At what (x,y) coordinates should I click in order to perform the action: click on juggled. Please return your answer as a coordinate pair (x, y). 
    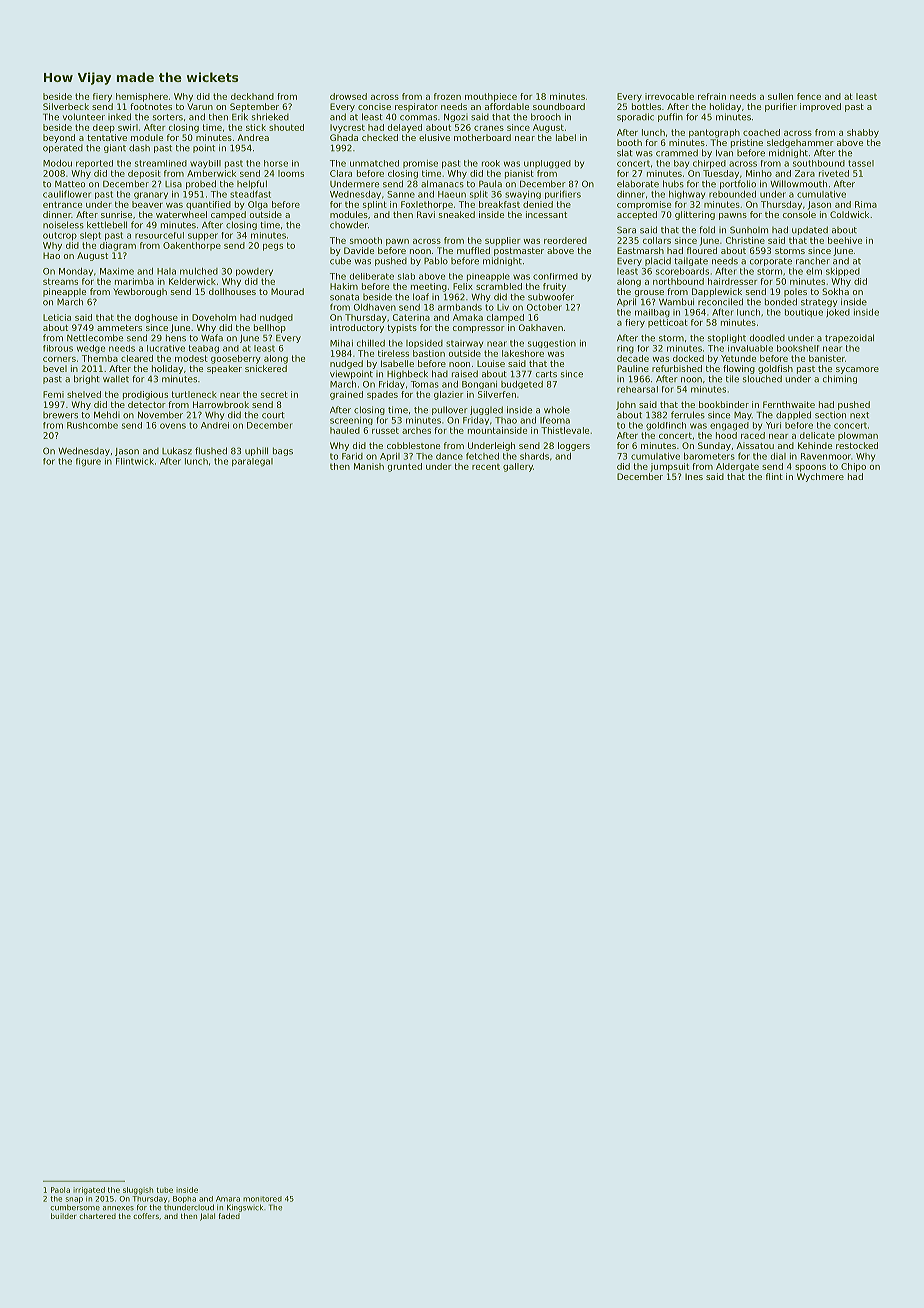
    Looking at the image, I should click on (486, 410).
